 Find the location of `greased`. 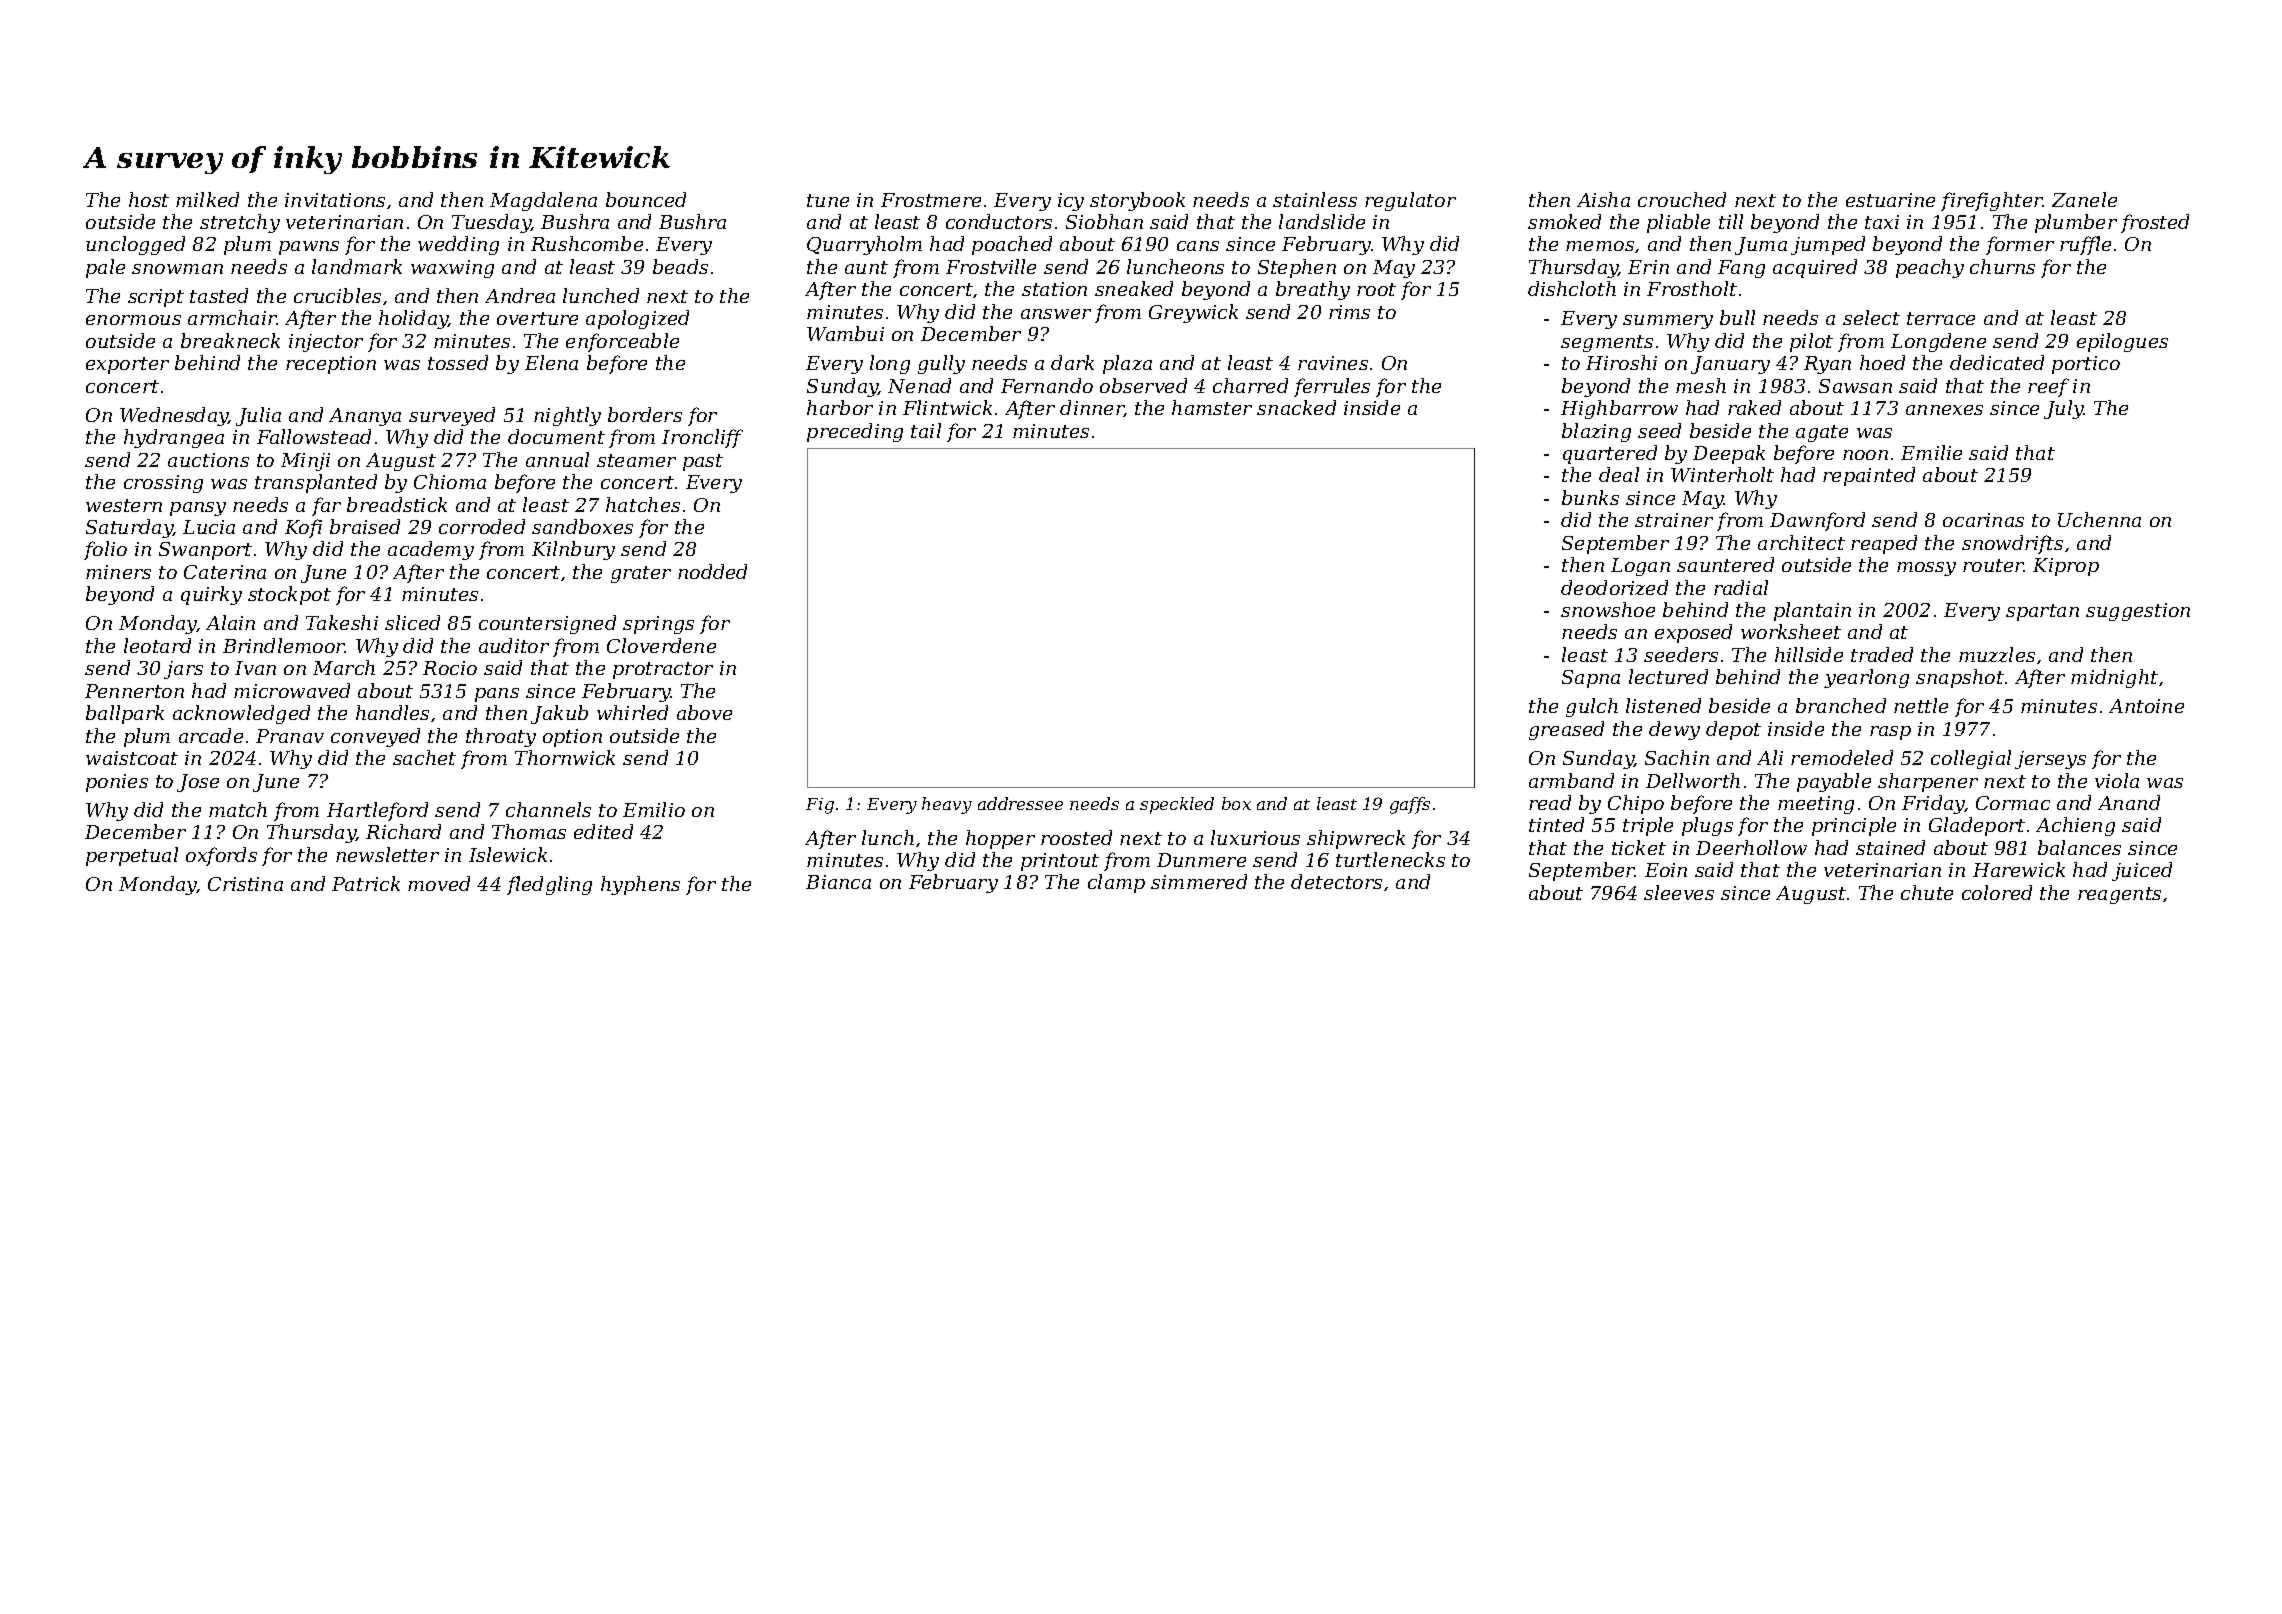

greased is located at coordinates (1566, 730).
